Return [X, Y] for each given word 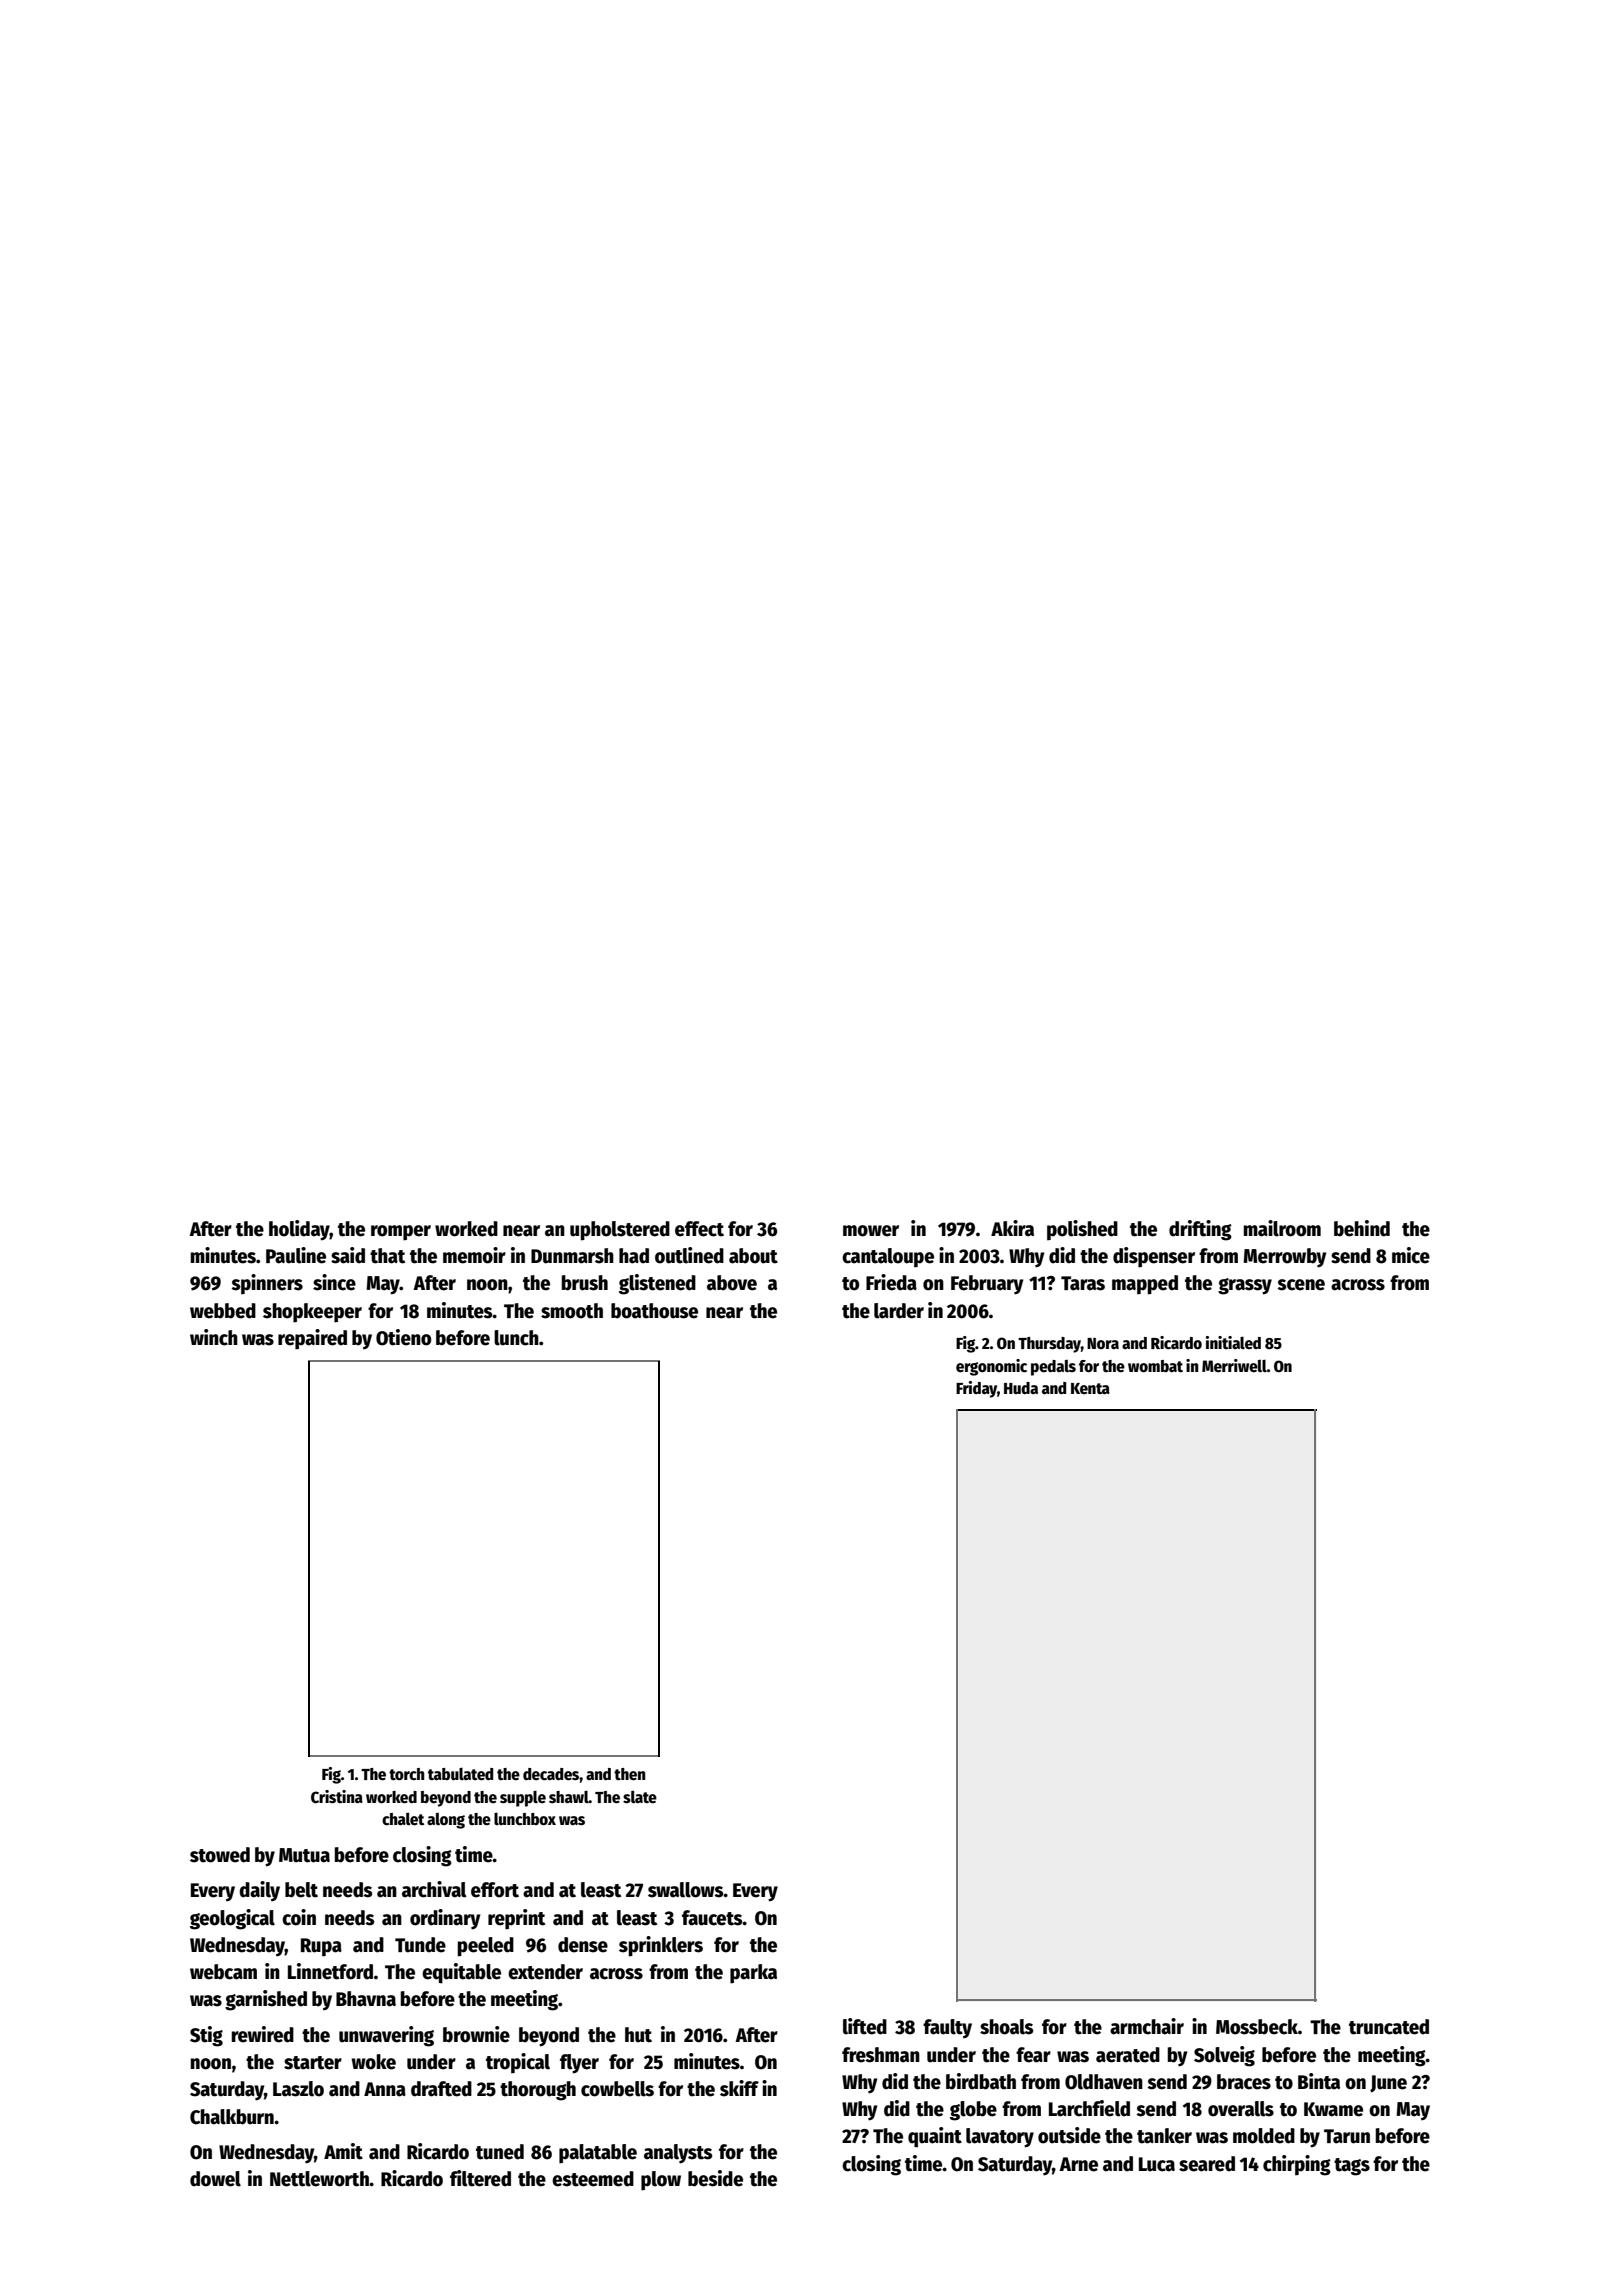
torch [406, 1774]
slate [640, 1796]
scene [1301, 1285]
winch [214, 1337]
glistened [657, 1284]
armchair [1147, 2026]
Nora [1103, 1343]
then [629, 1774]
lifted [865, 2026]
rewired [262, 2034]
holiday [299, 1230]
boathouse [654, 1311]
